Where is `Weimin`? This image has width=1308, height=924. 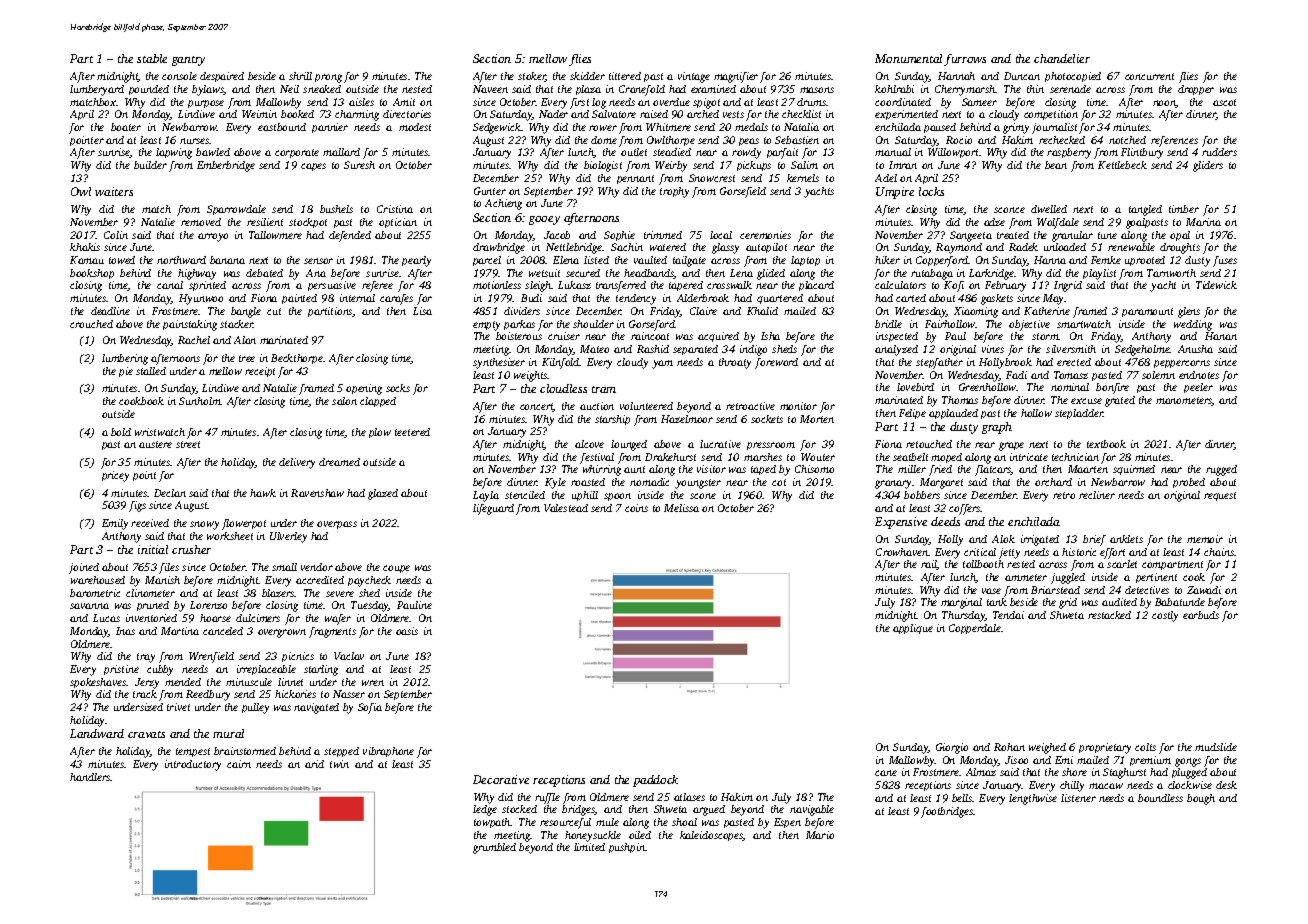 Weimin is located at coordinates (259, 114).
